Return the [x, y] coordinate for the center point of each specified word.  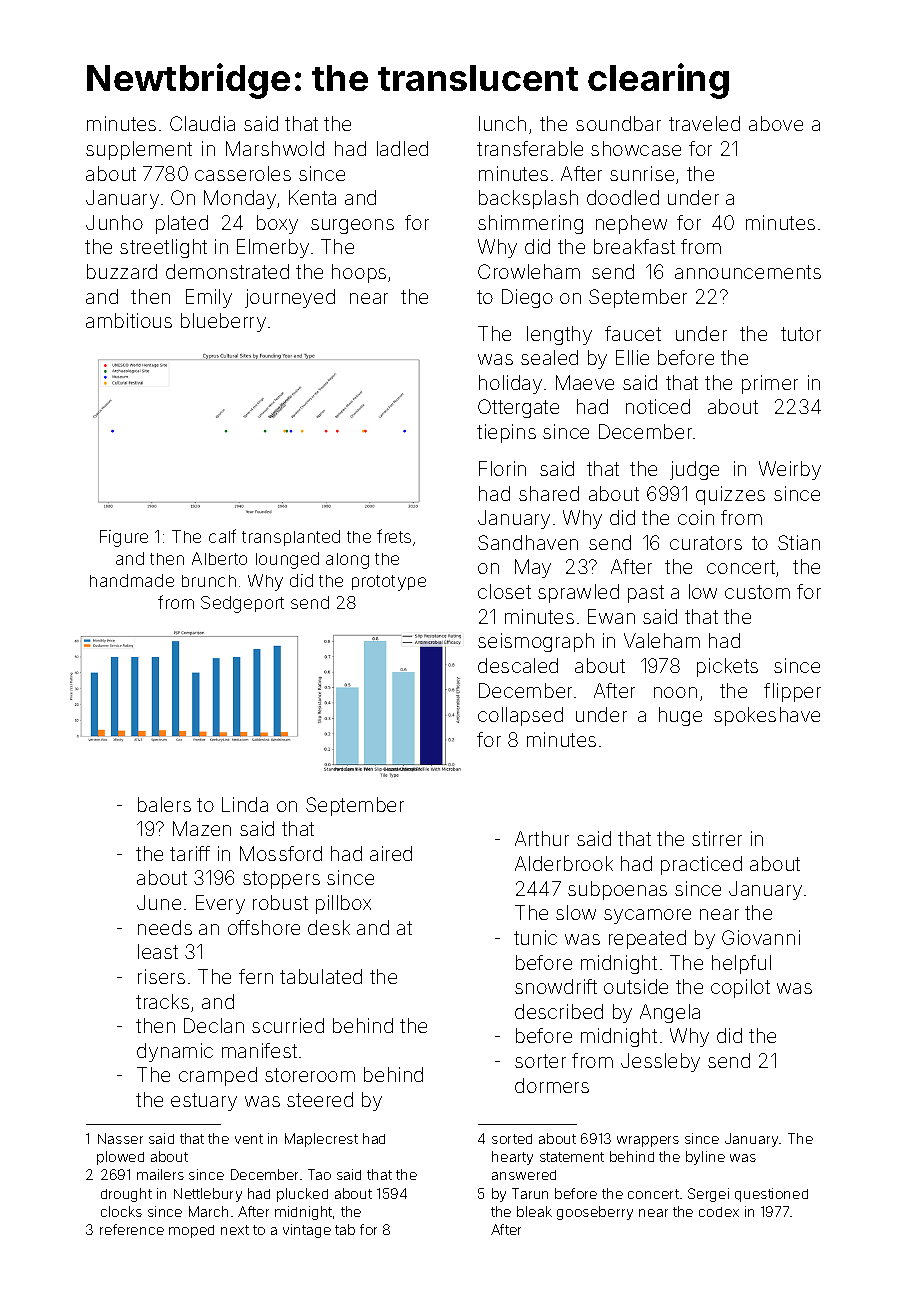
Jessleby [660, 1062]
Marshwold [275, 148]
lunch [502, 123]
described [559, 1011]
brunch [209, 581]
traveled [704, 123]
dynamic [175, 1052]
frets [394, 536]
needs [165, 927]
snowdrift [556, 986]
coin [696, 517]
